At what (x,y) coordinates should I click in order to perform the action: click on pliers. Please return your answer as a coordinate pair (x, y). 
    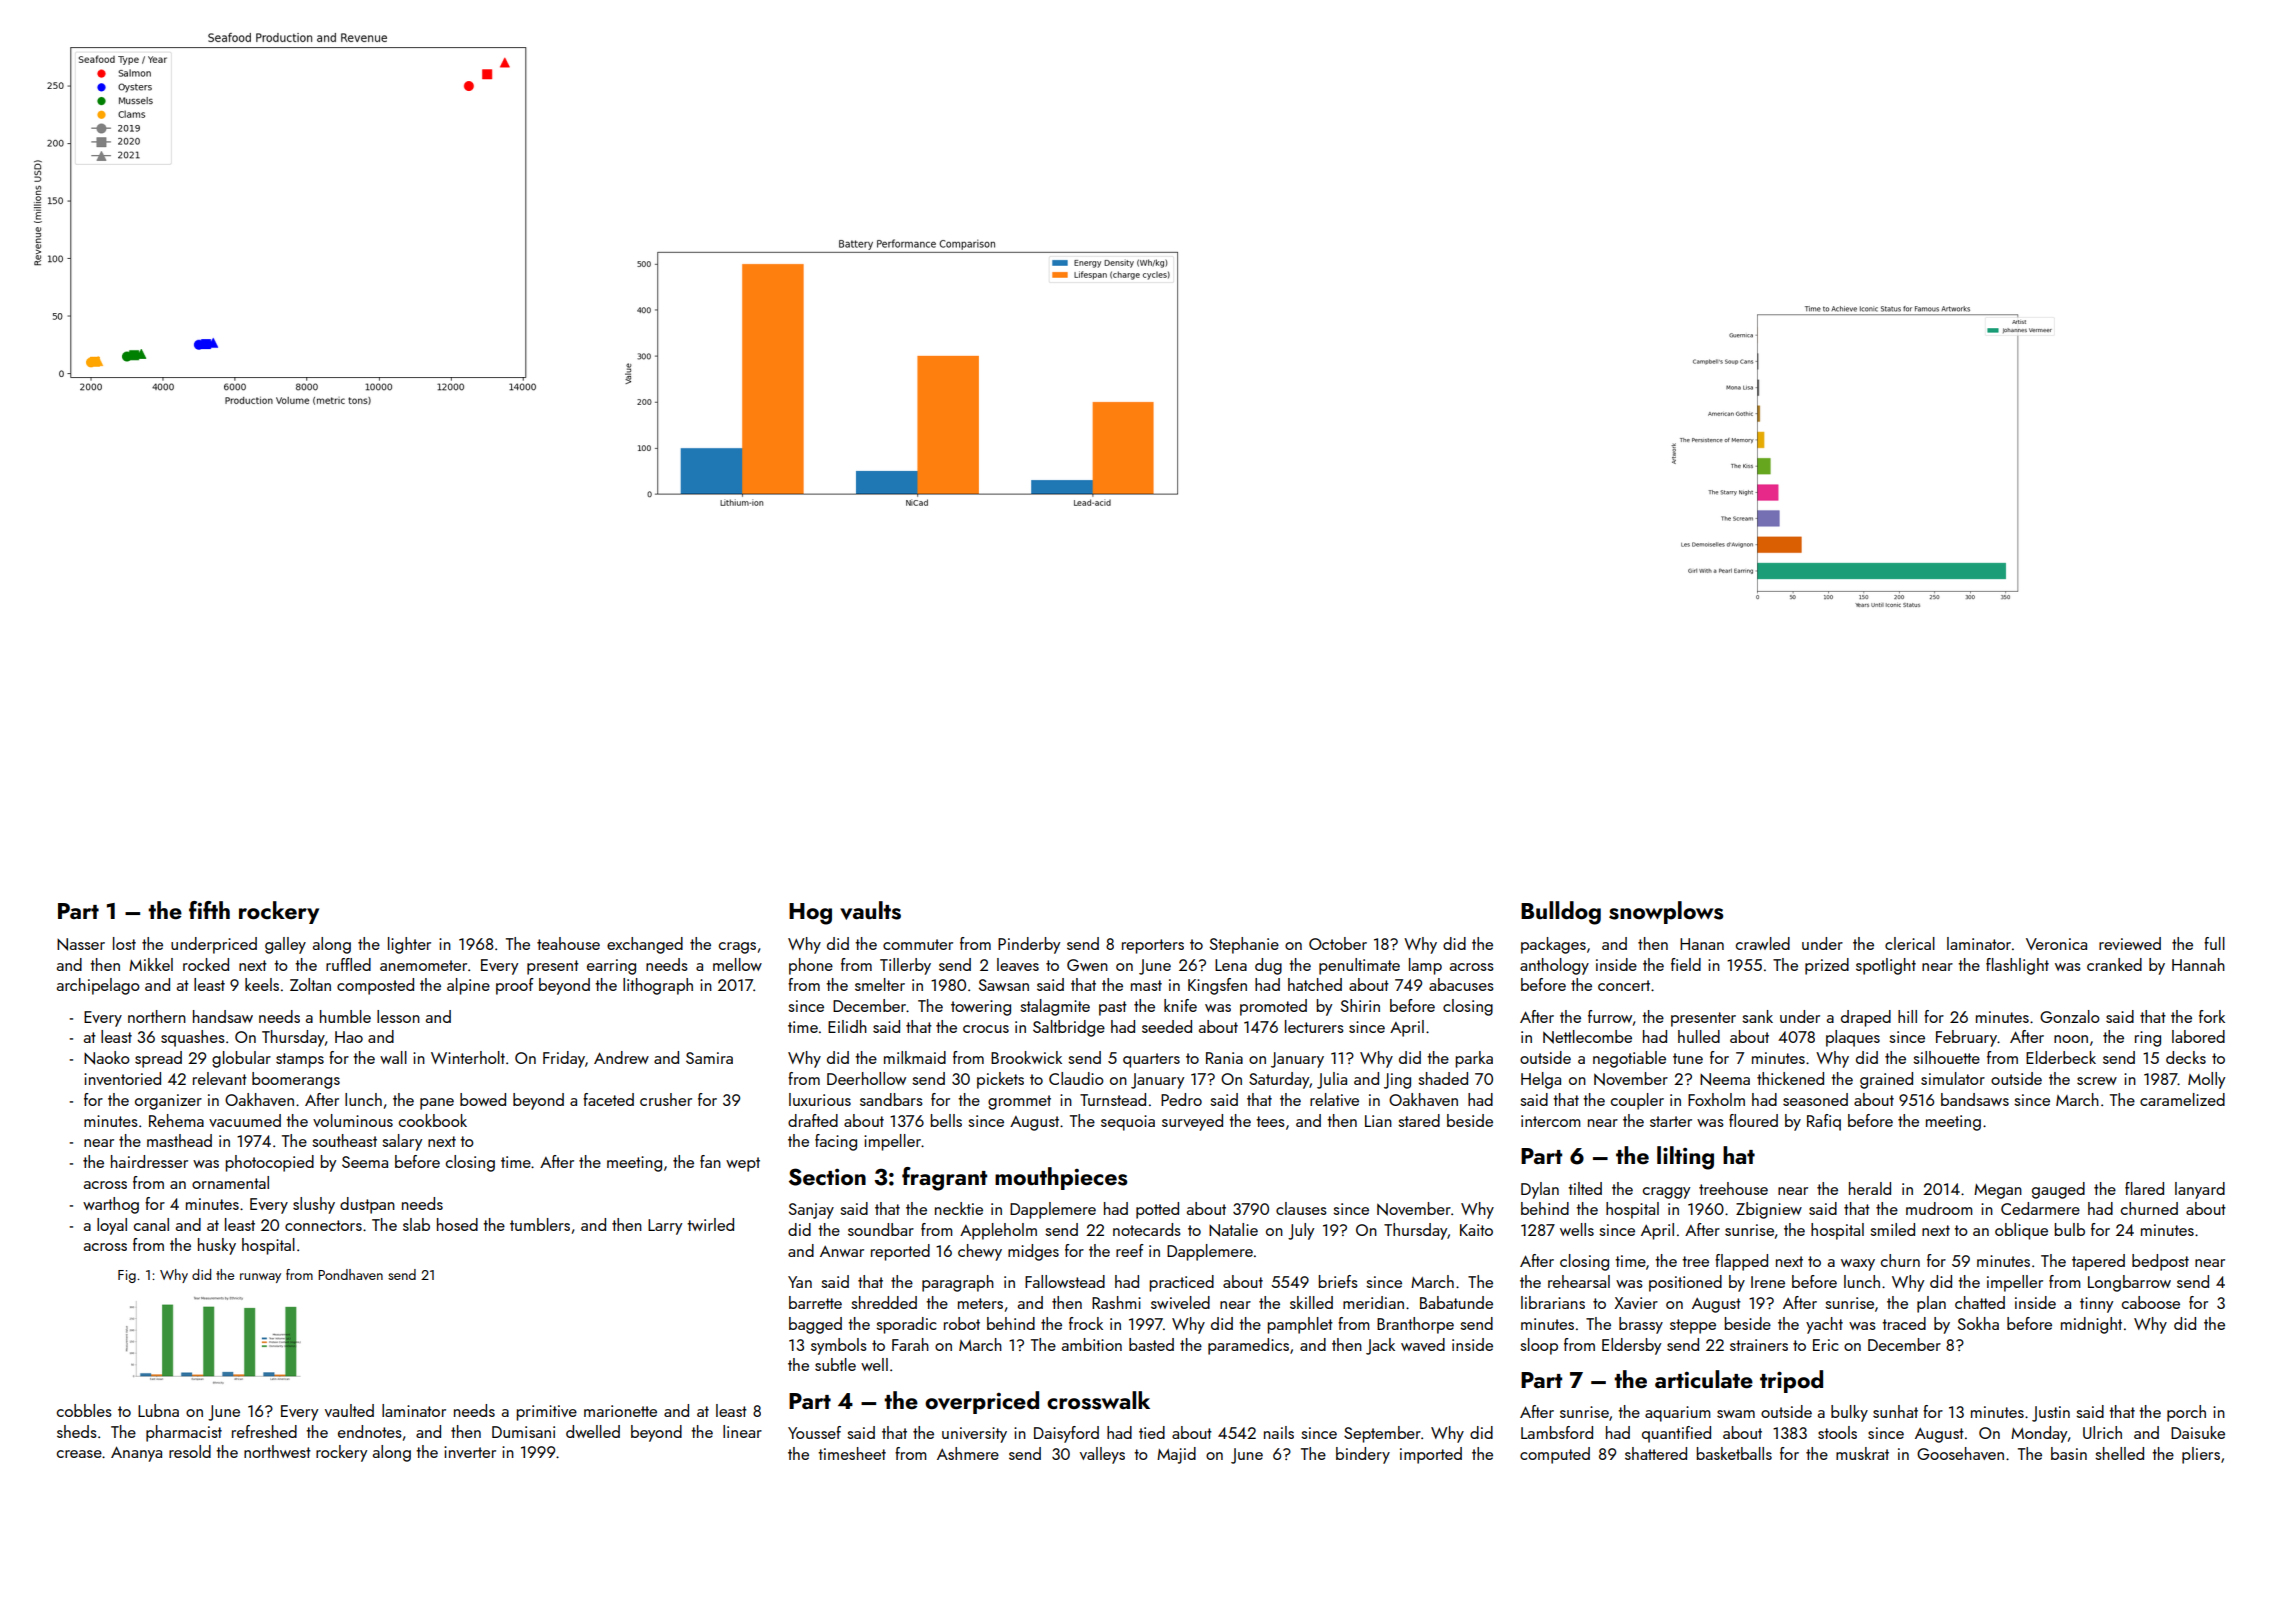
    Looking at the image, I should click on (2201, 1455).
